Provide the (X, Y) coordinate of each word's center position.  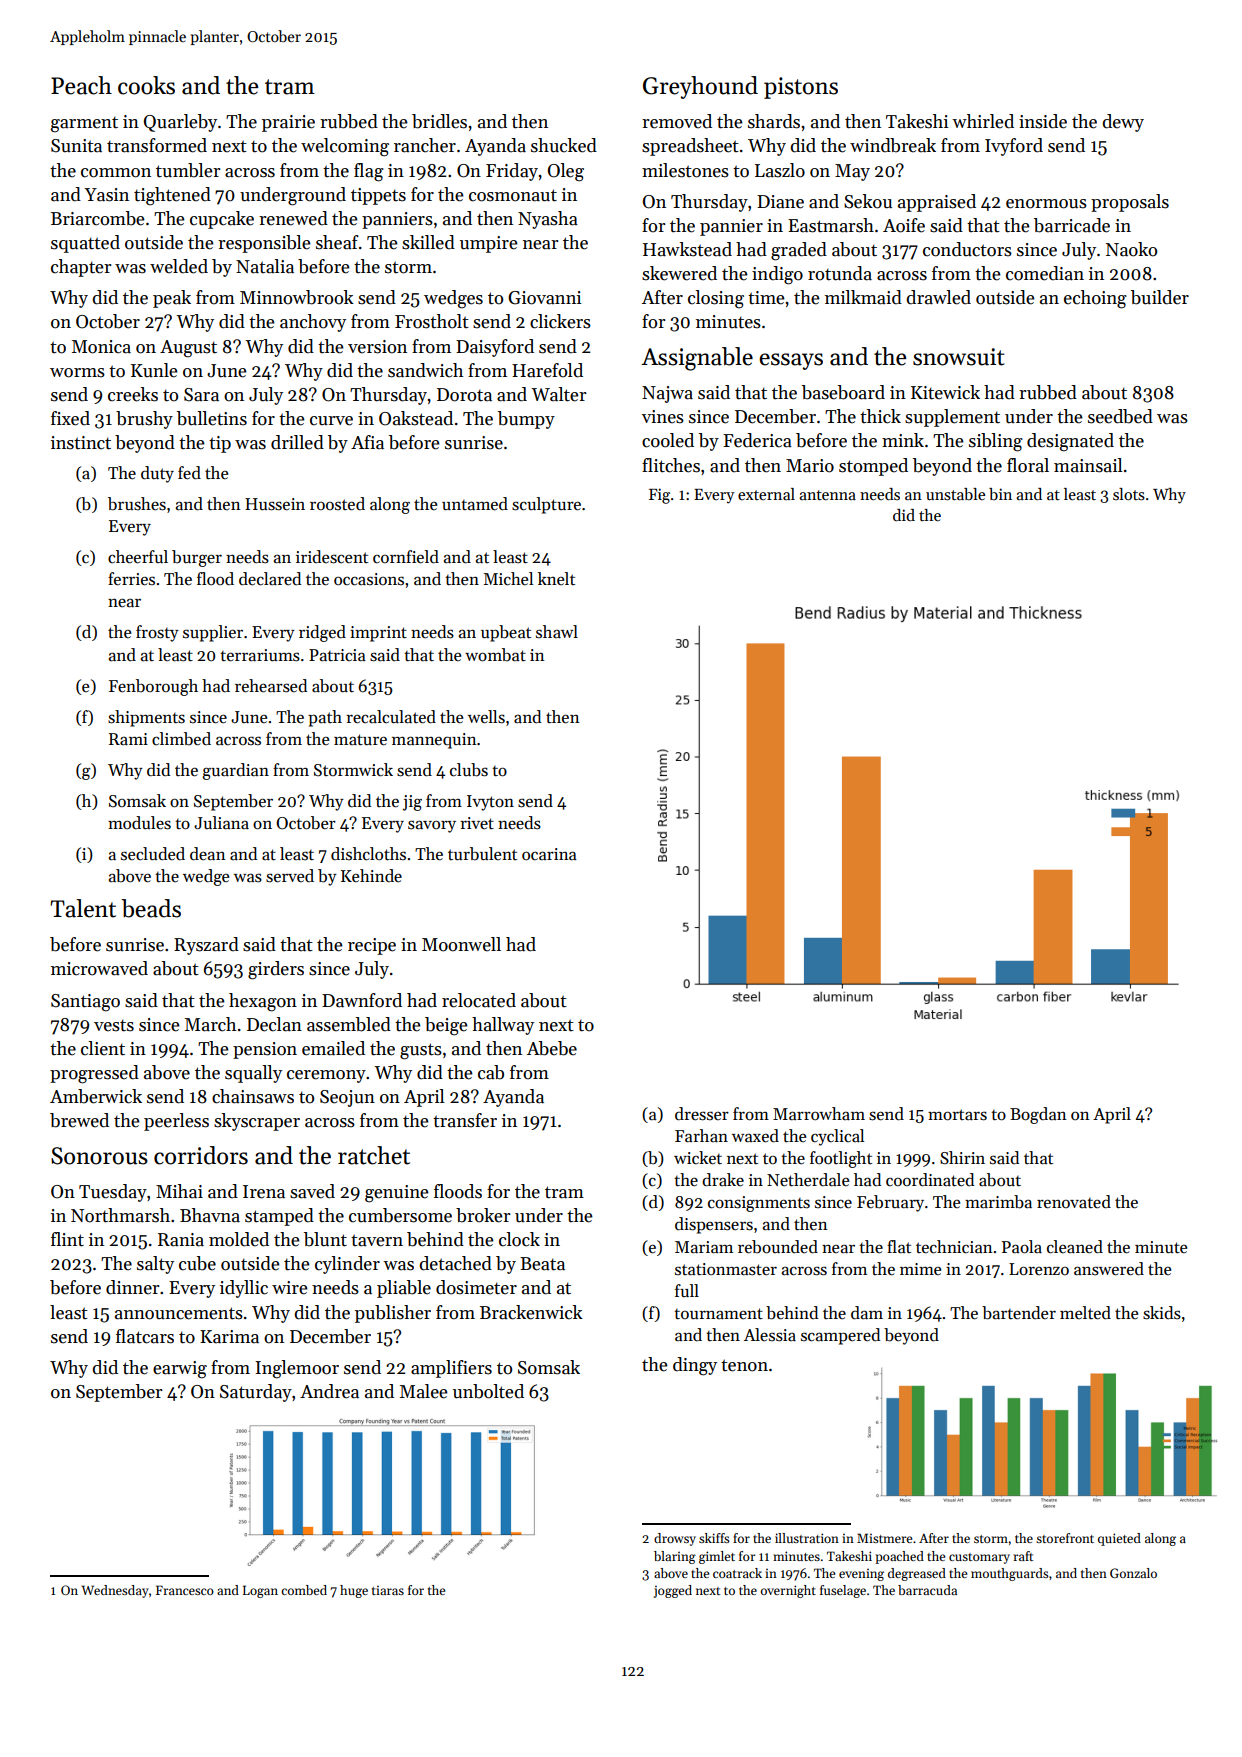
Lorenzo (1039, 1269)
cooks (146, 85)
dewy (1123, 123)
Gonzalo (1133, 1573)
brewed (79, 1120)
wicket (698, 1158)
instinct (81, 443)
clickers (560, 321)
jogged (673, 1591)
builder (1160, 297)
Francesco (185, 1590)
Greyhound (700, 87)
